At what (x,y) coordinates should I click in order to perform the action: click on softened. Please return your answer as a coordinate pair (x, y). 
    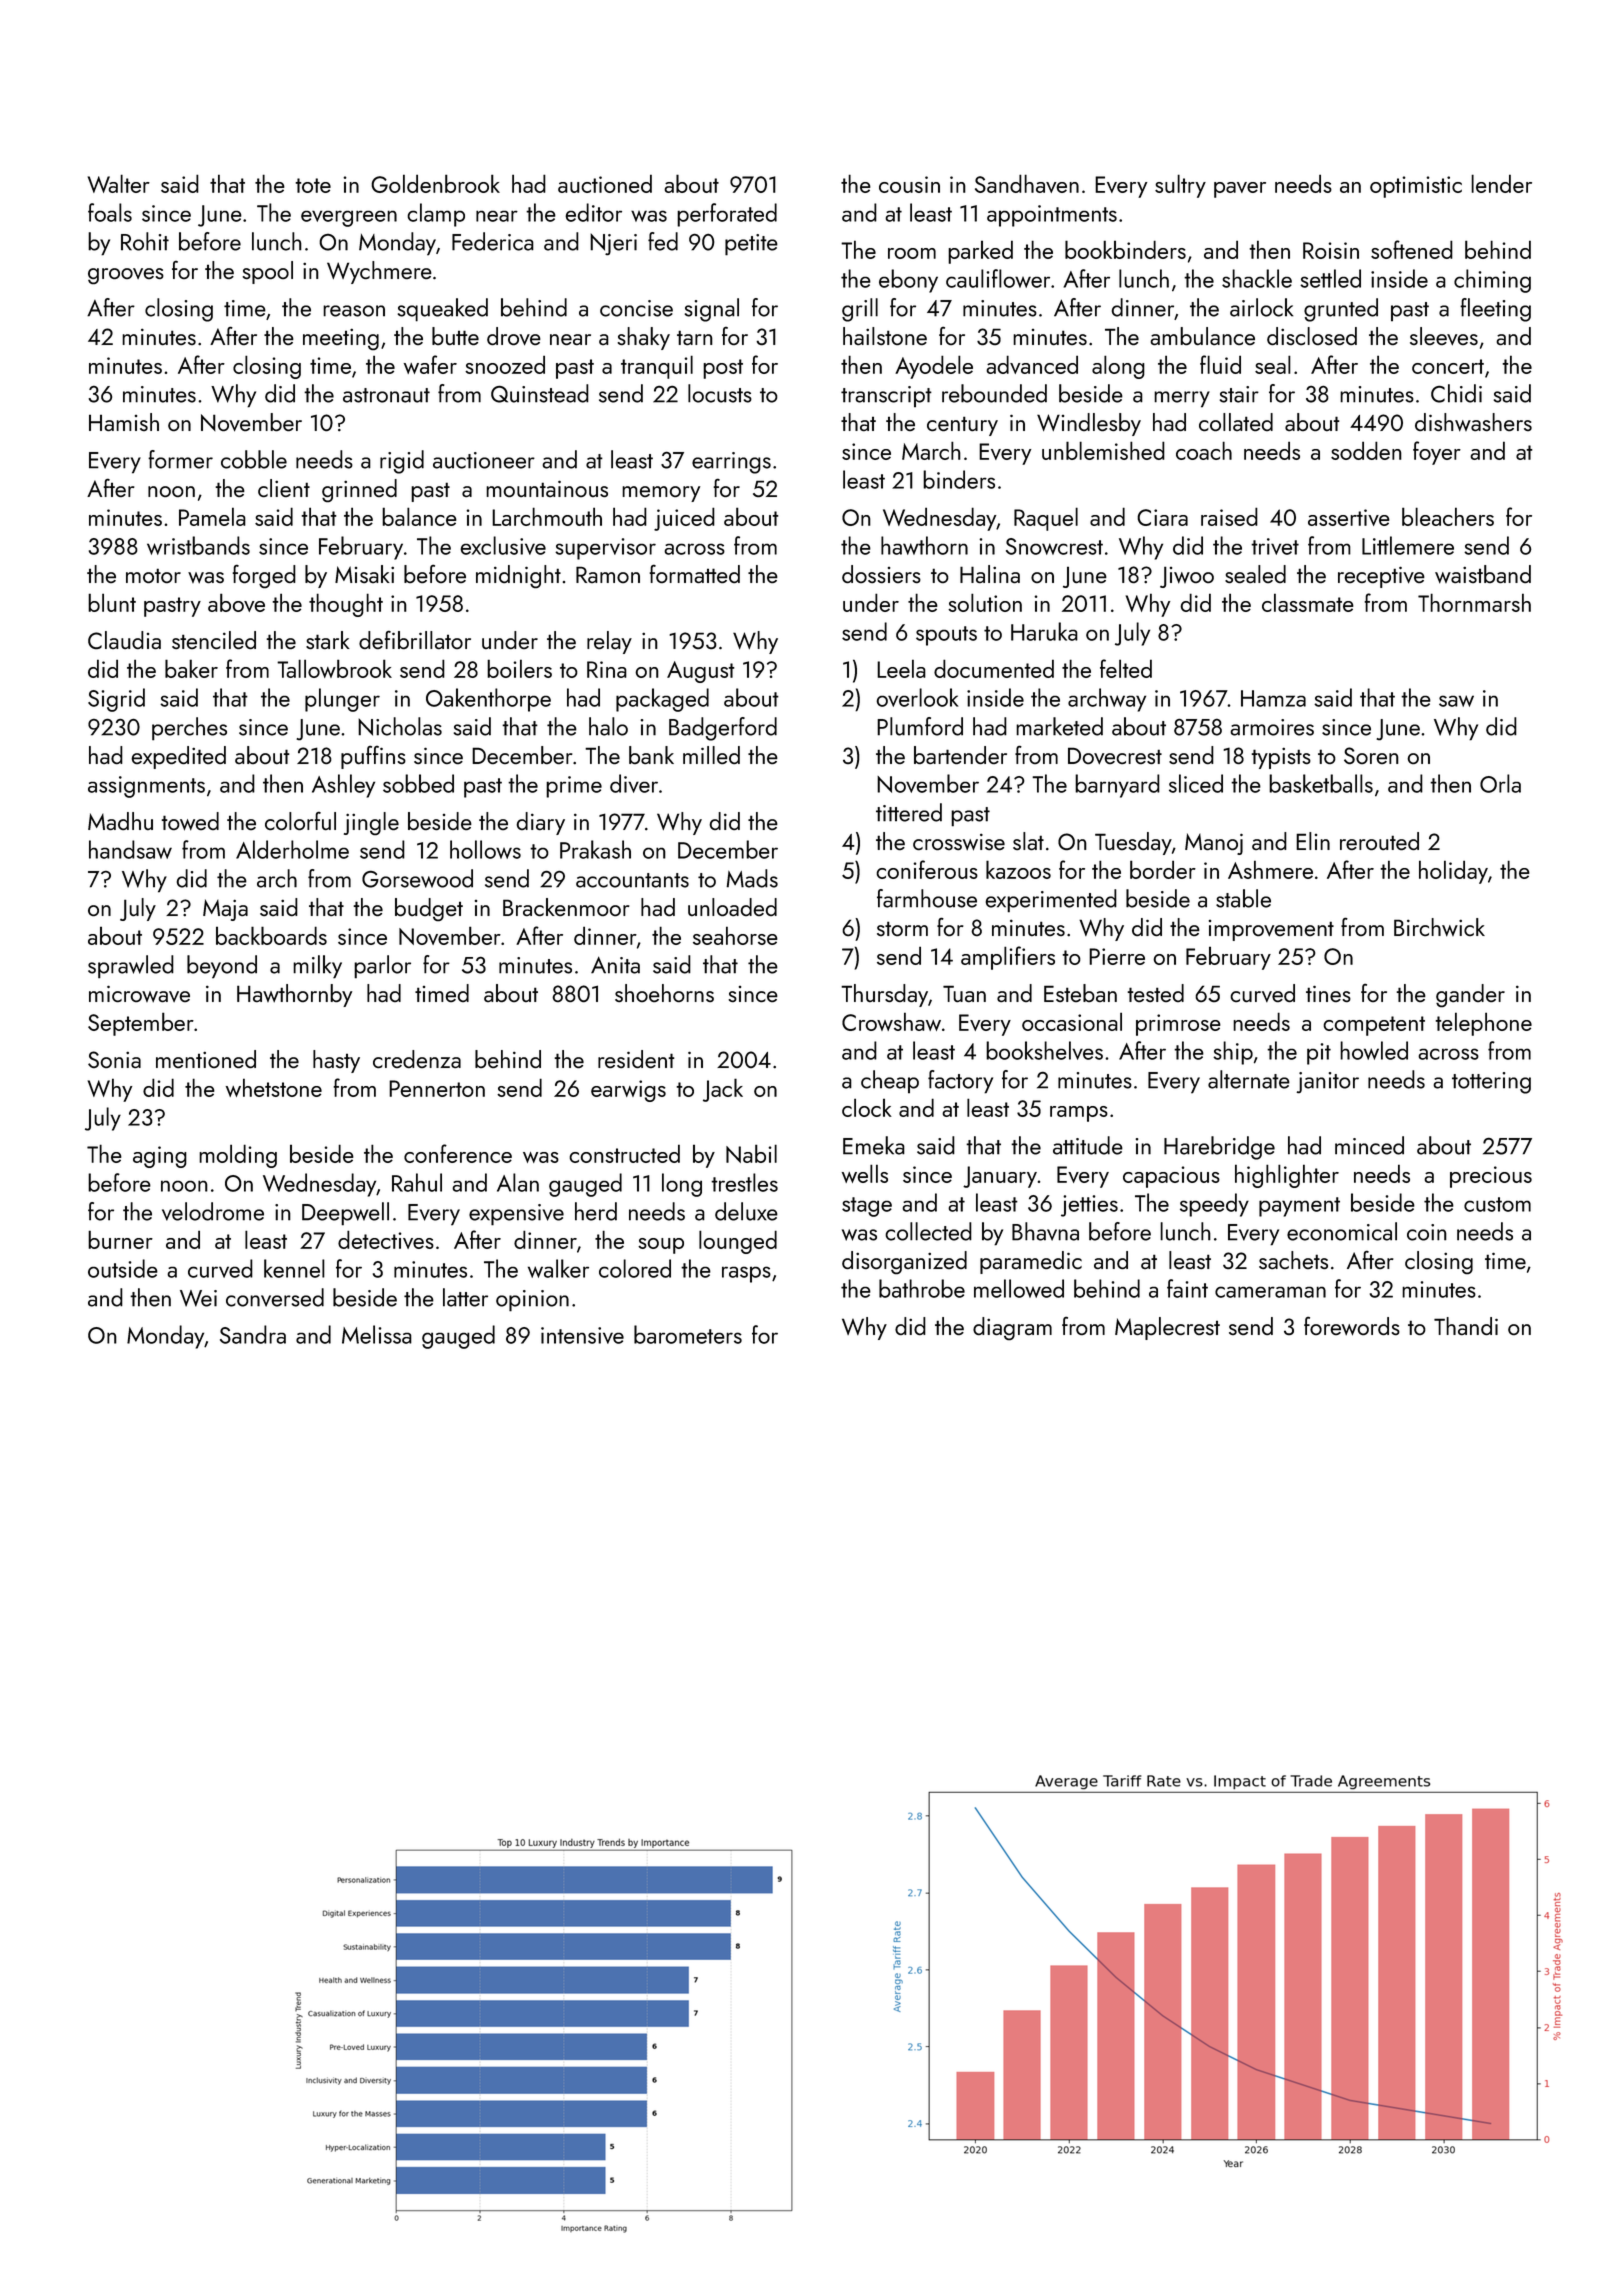
    Looking at the image, I should click on (1412, 249).
